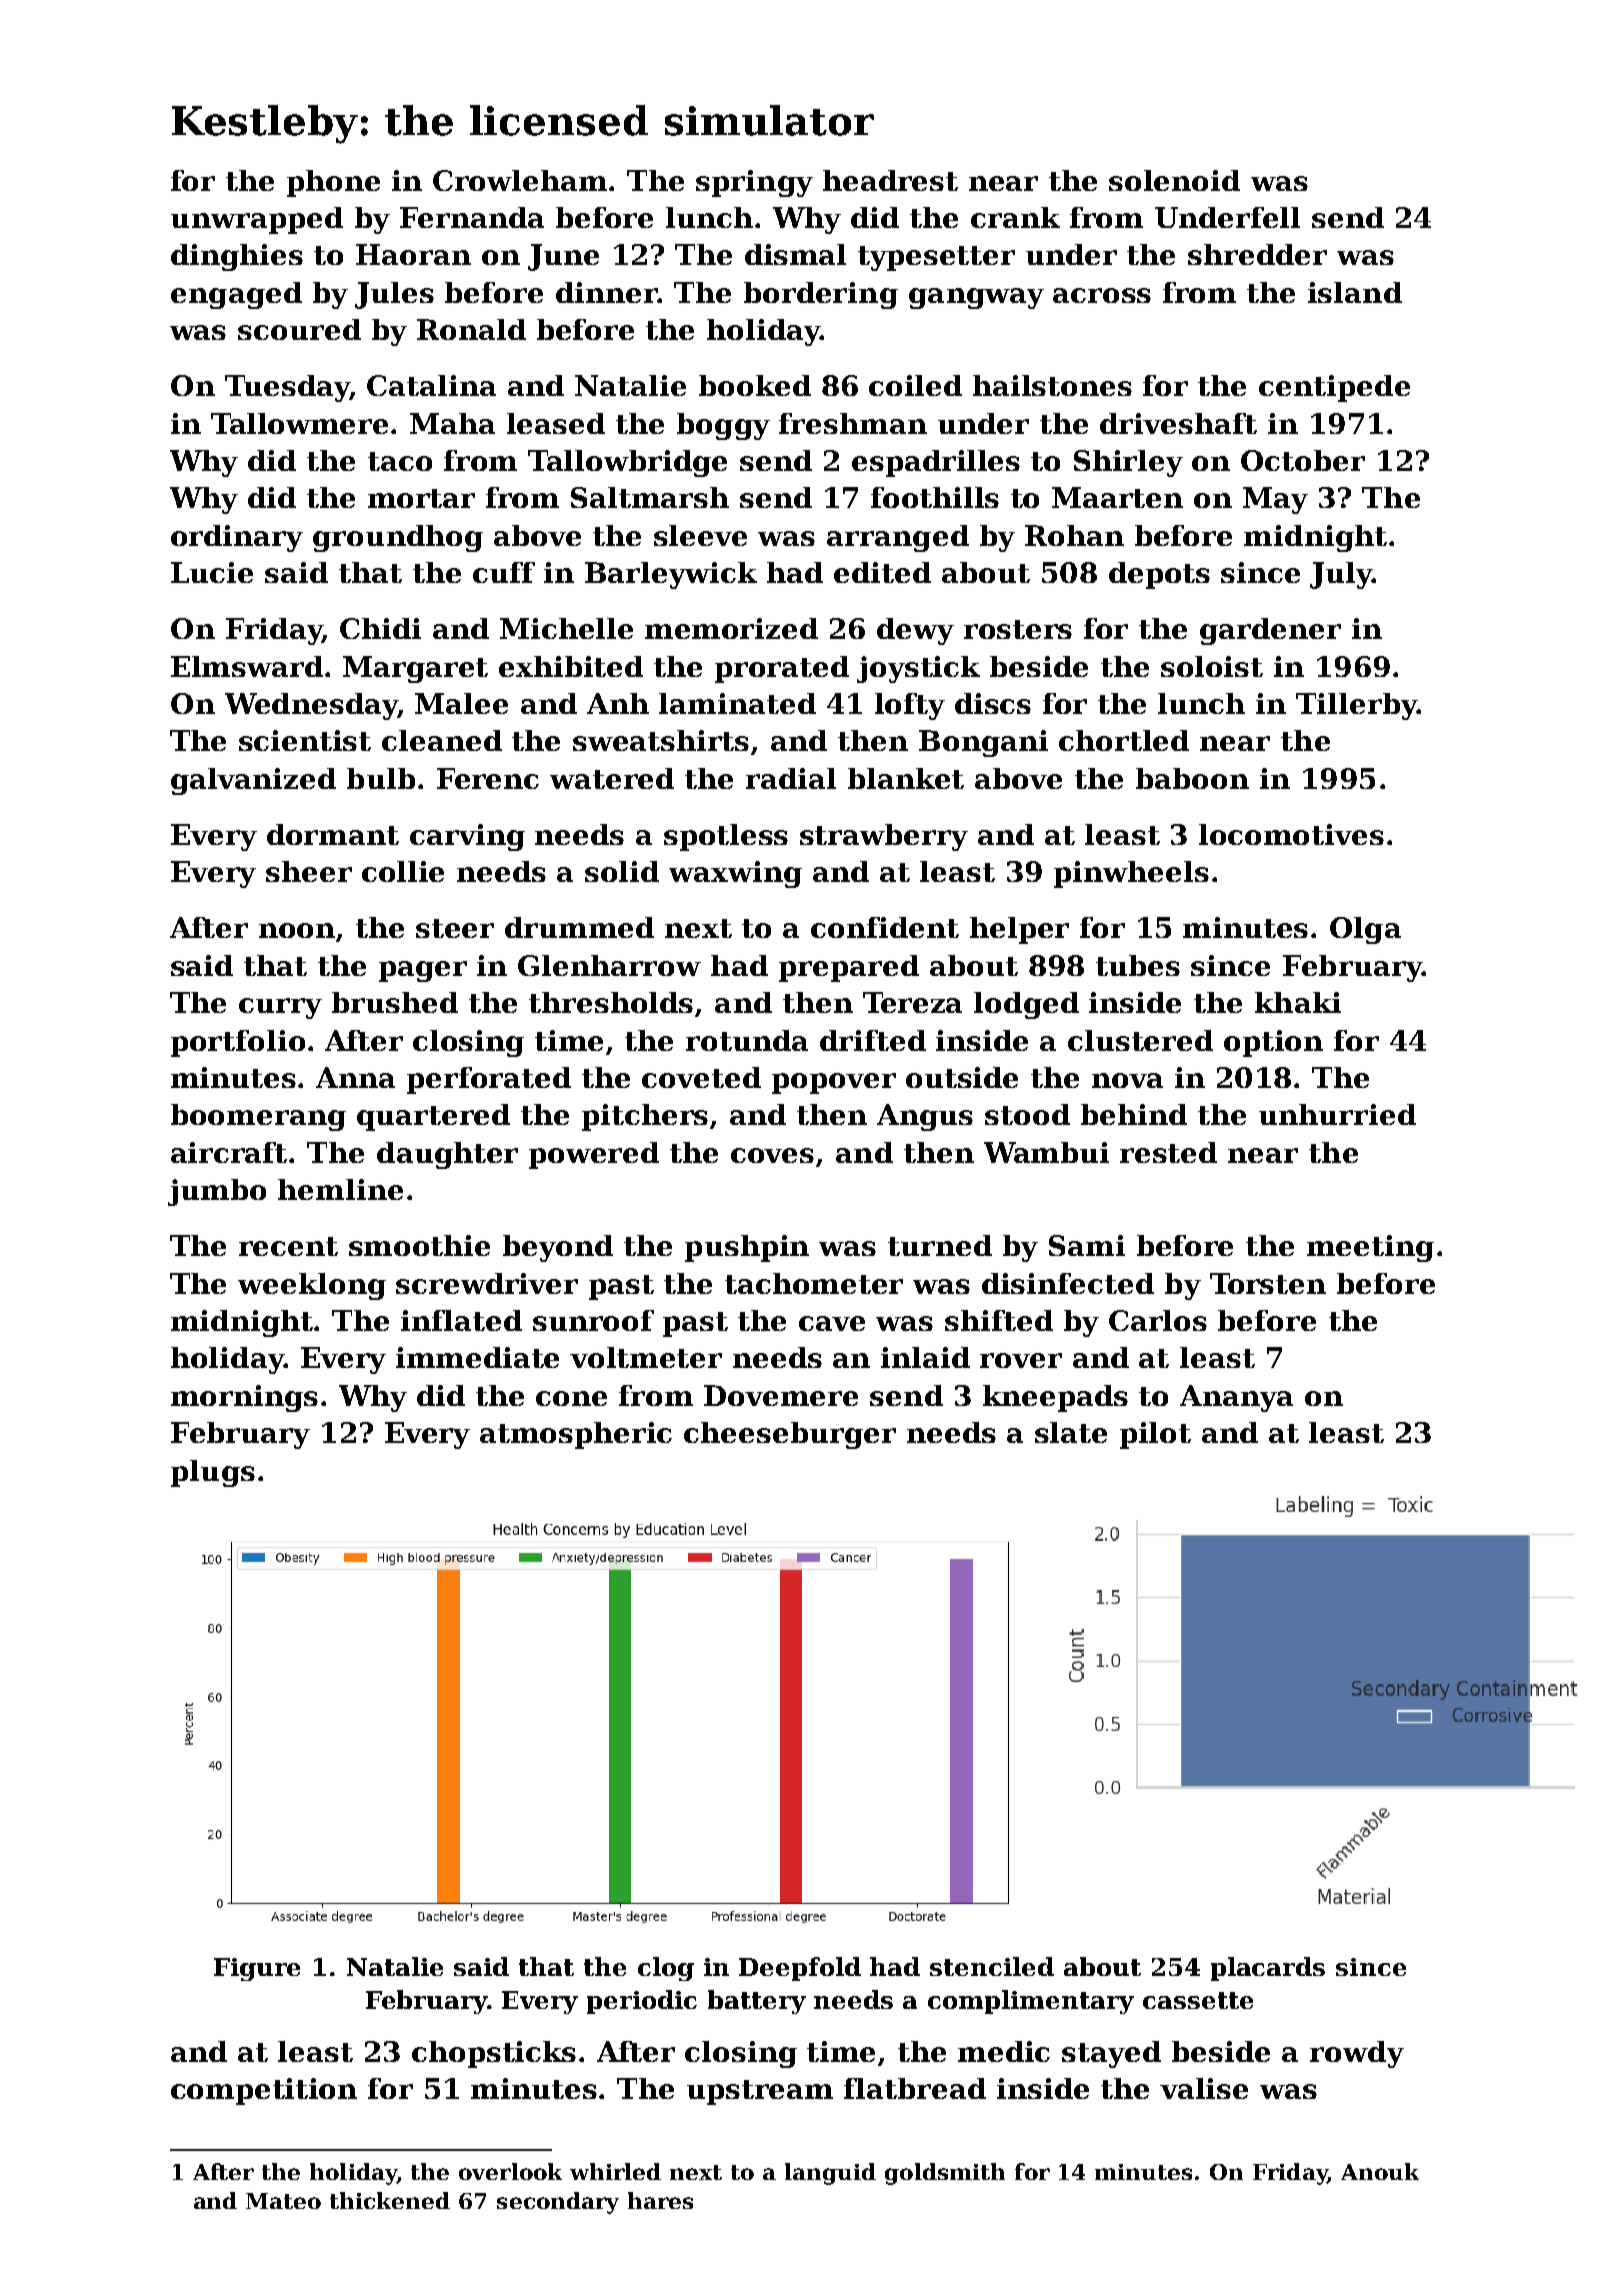  I want to click on phone, so click(333, 183).
